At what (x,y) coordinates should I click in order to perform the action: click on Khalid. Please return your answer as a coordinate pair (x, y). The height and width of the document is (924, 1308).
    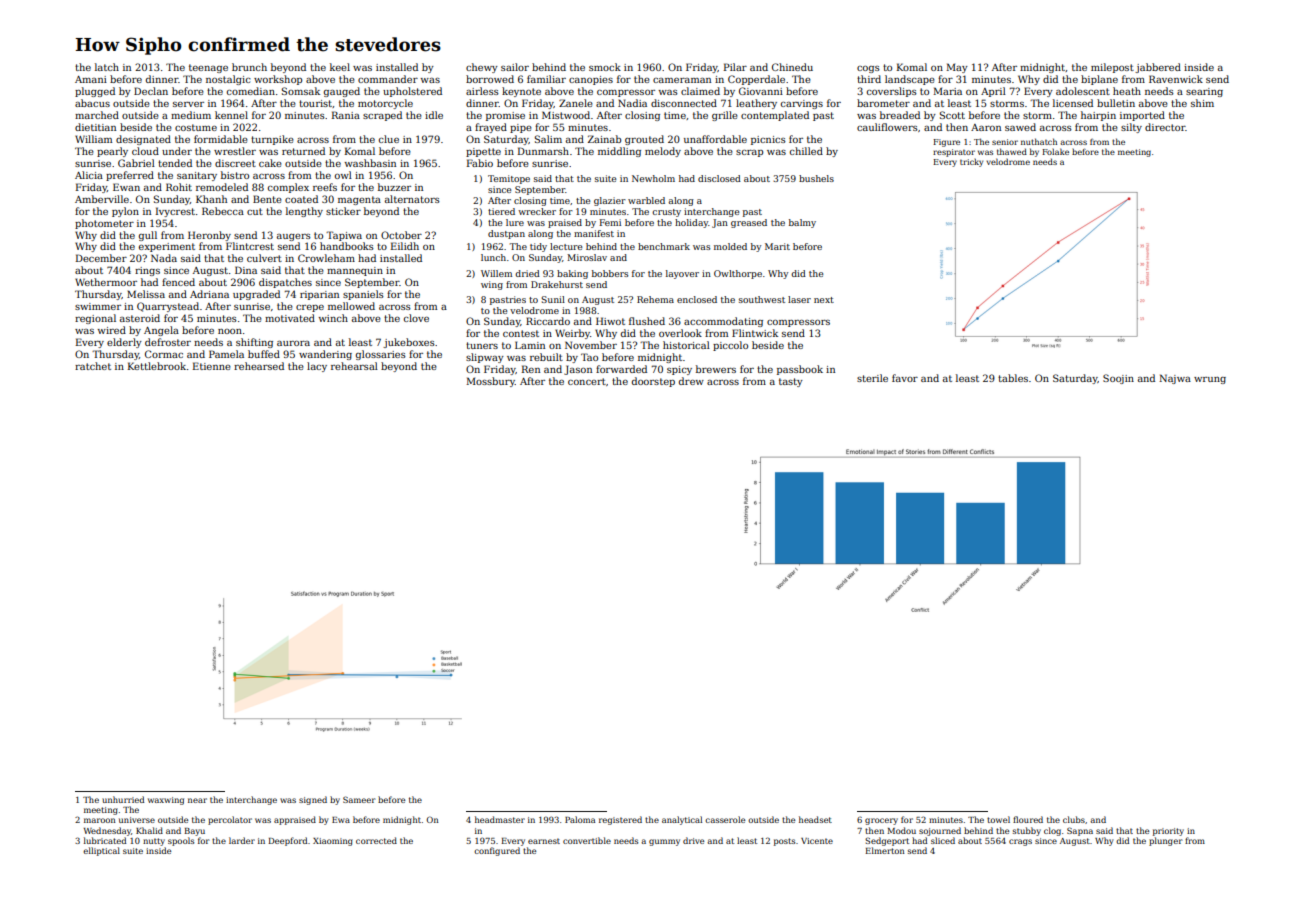
    Looking at the image, I should click on (149, 830).
